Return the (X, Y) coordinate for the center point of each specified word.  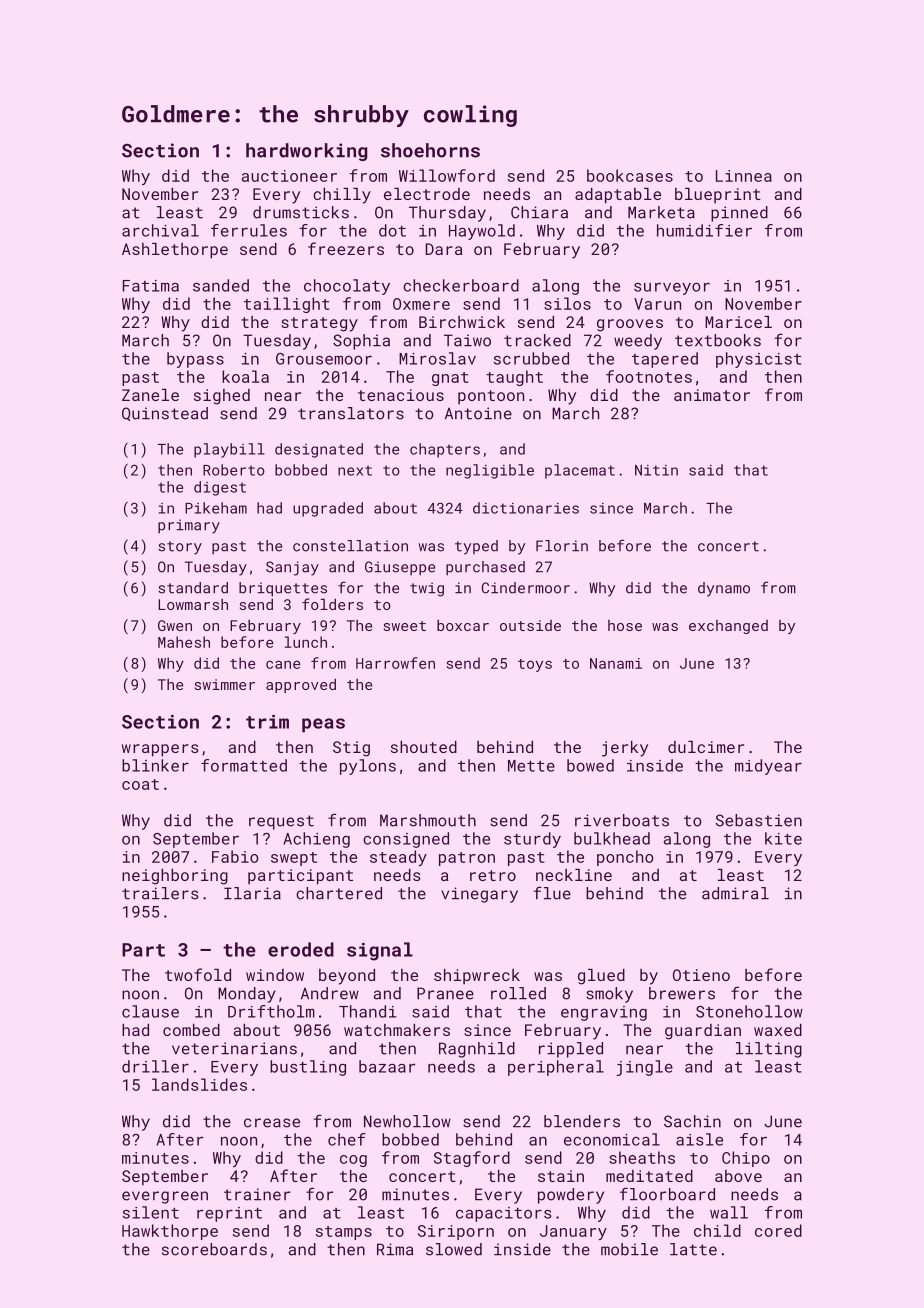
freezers (346, 248)
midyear (768, 767)
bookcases (630, 175)
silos (567, 303)
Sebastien (759, 820)
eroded (301, 949)
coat (140, 784)
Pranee (445, 993)
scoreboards (214, 1249)
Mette (531, 766)
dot (392, 230)
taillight (286, 305)
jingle (644, 1068)
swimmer (225, 684)
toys (535, 665)
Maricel (738, 322)
